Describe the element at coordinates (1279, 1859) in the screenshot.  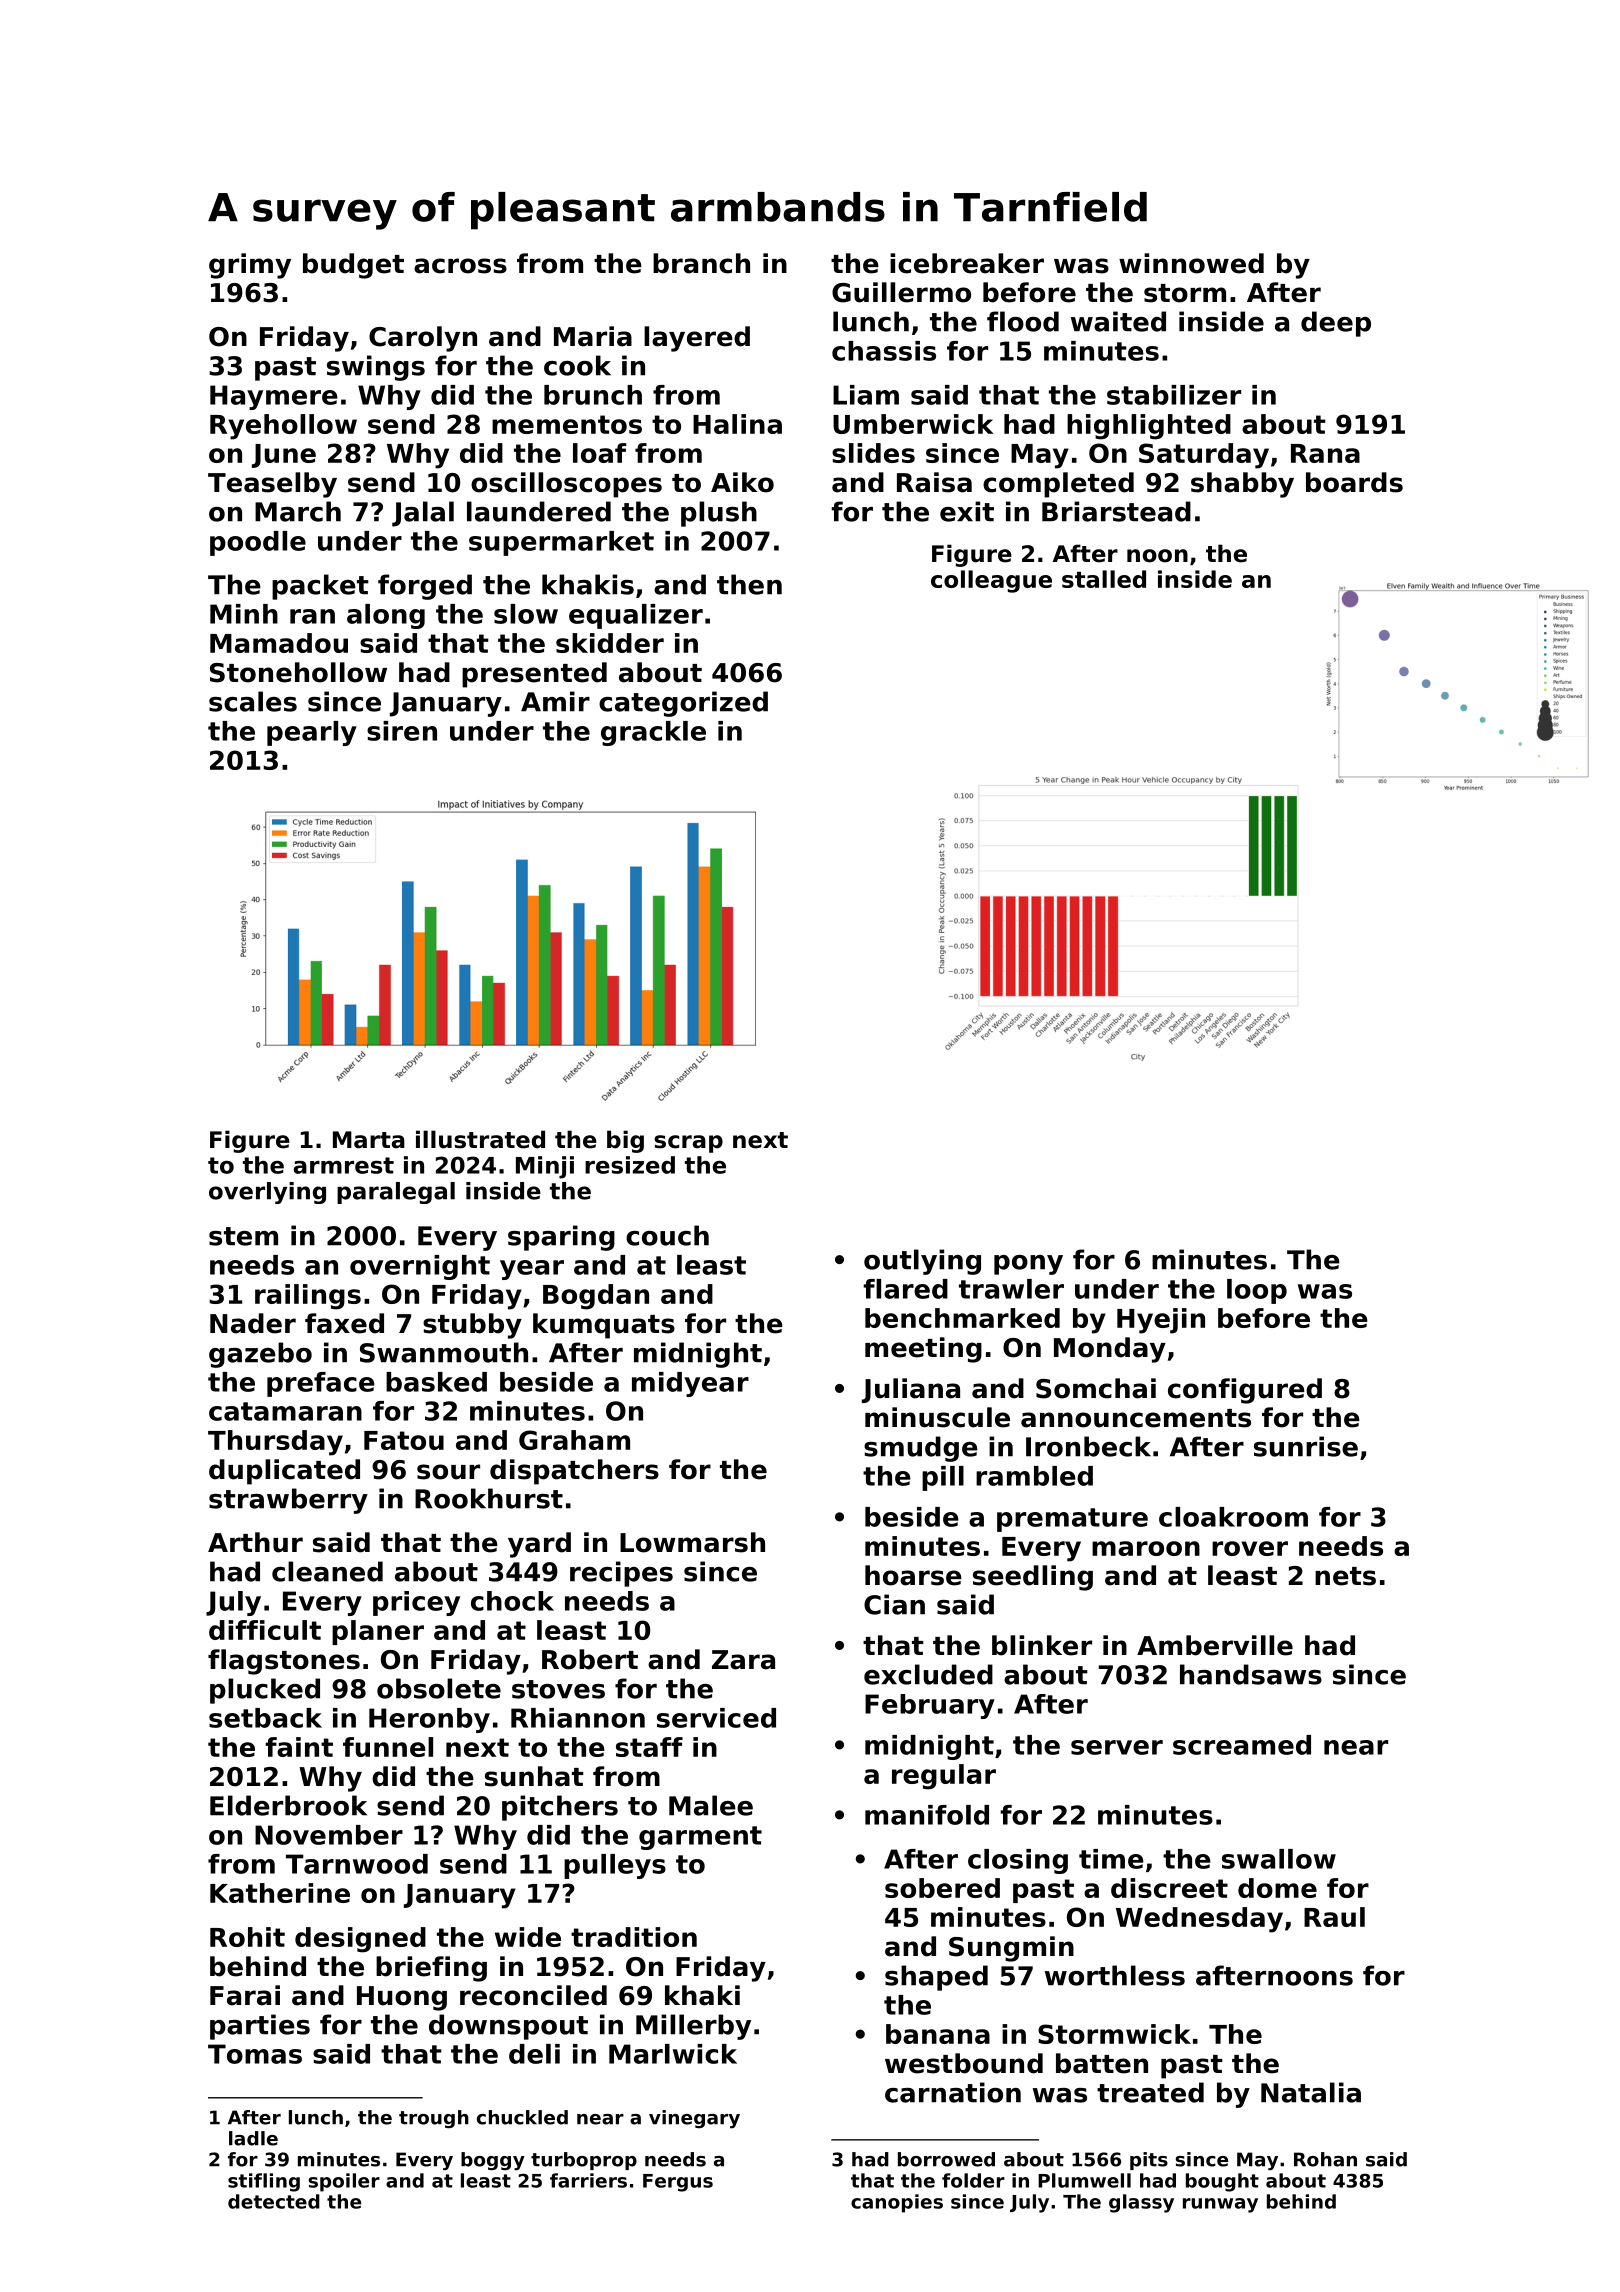
I see `swallow` at that location.
